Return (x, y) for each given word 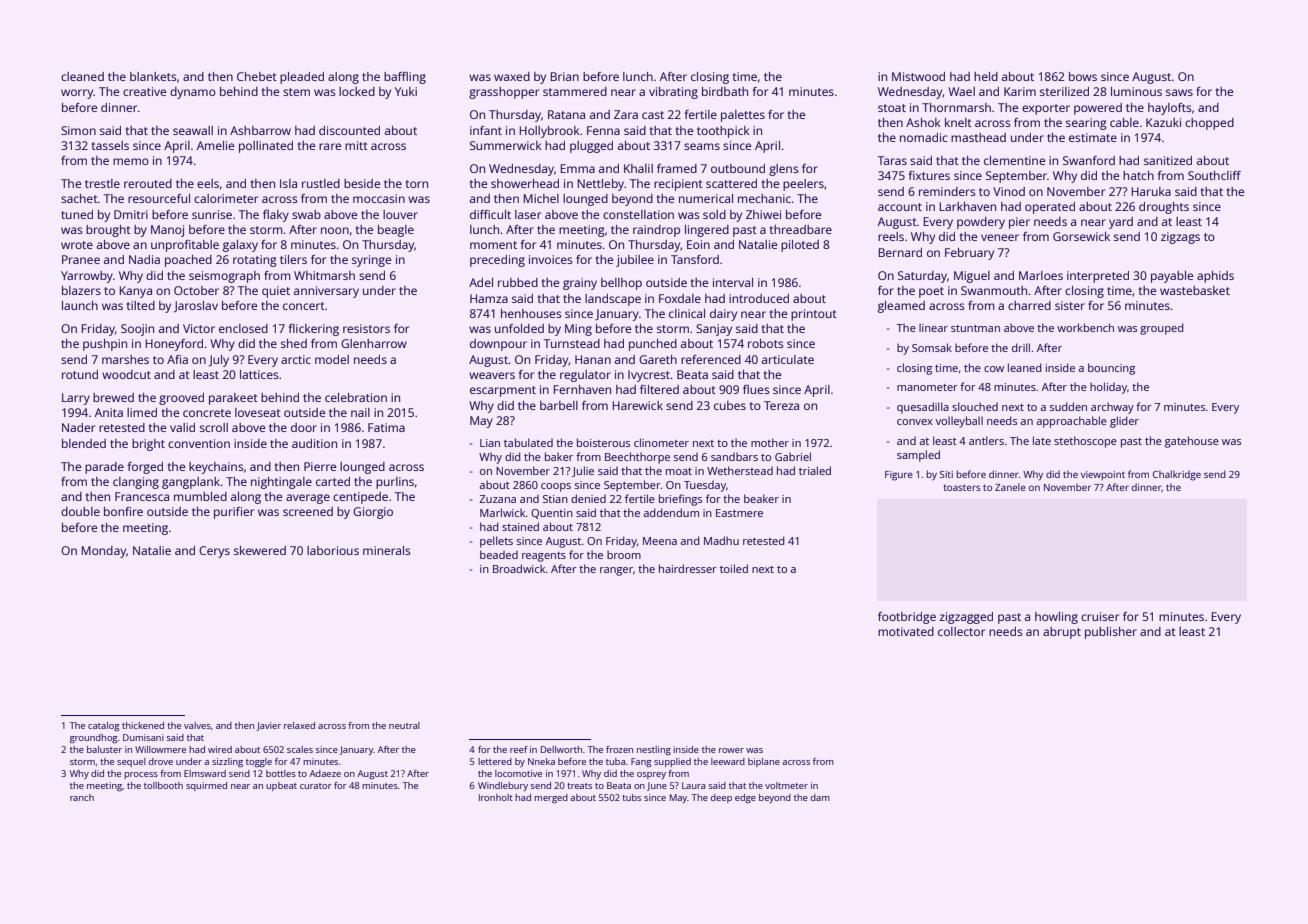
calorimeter (226, 198)
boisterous (603, 442)
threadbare (801, 229)
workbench (1085, 327)
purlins (395, 483)
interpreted (1098, 277)
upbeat (281, 786)
